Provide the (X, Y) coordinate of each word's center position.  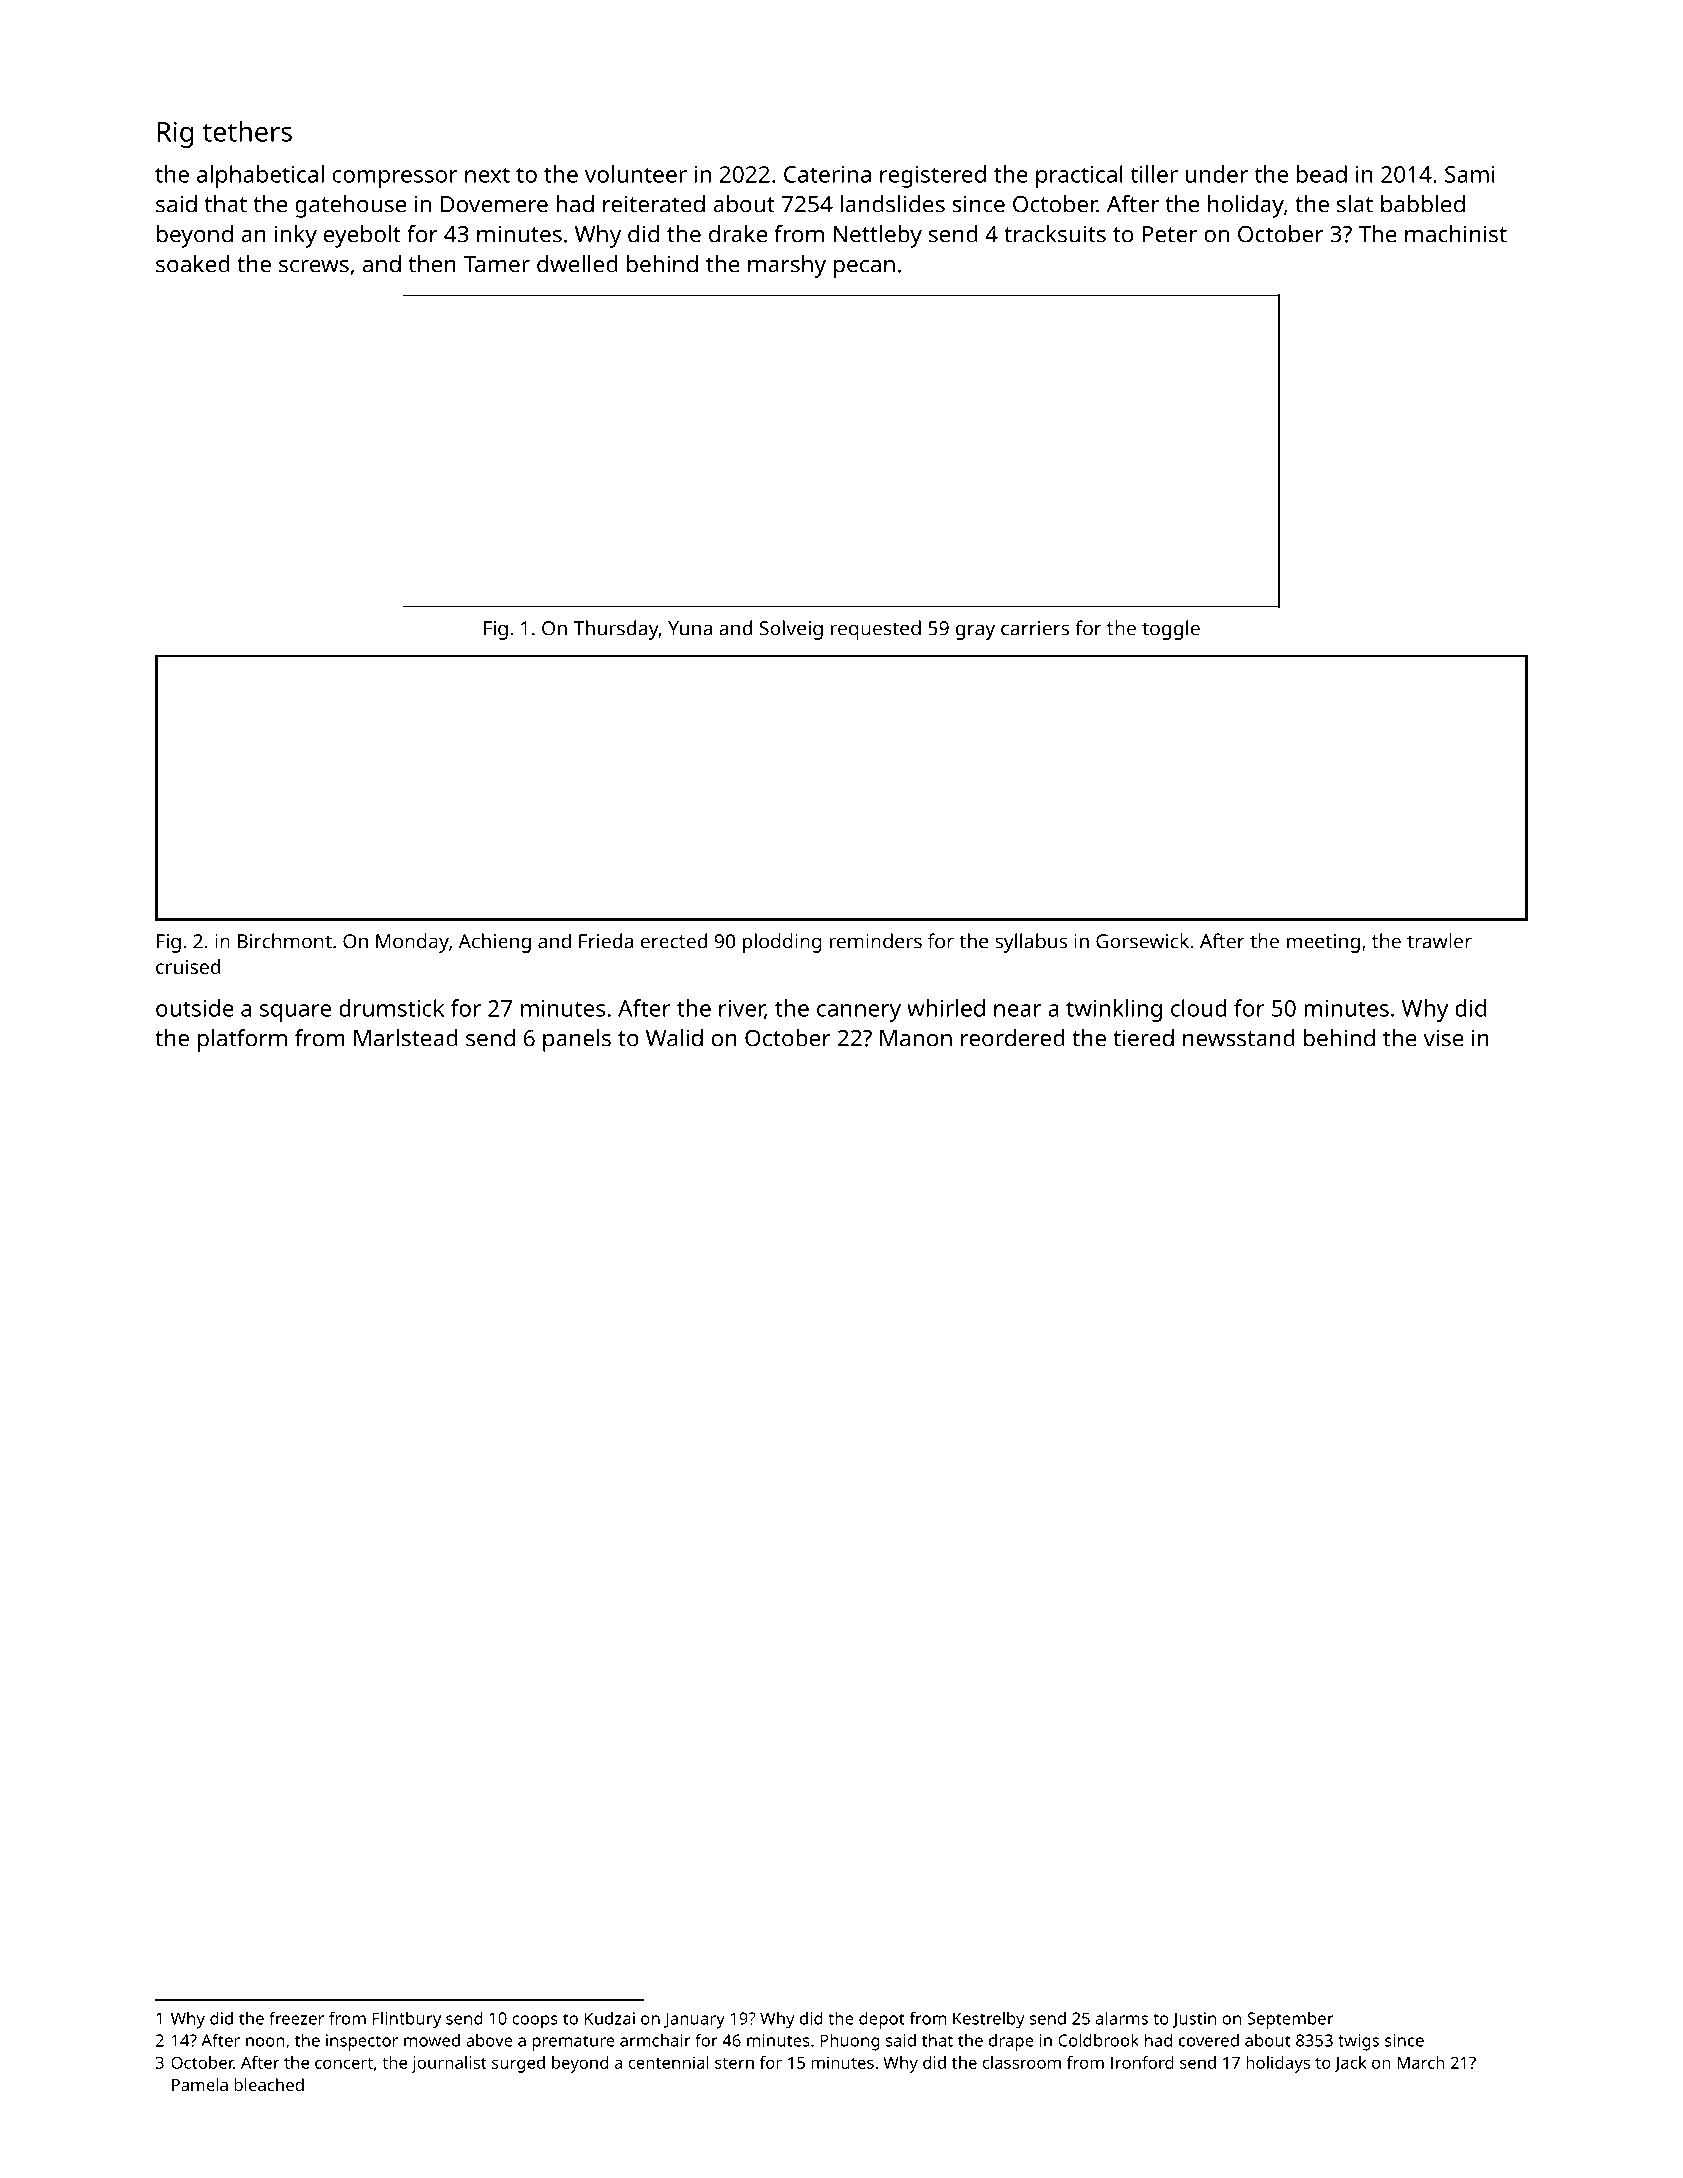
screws (314, 266)
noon (265, 2042)
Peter (1169, 234)
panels (577, 1040)
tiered (1143, 1038)
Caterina (827, 174)
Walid (674, 1038)
